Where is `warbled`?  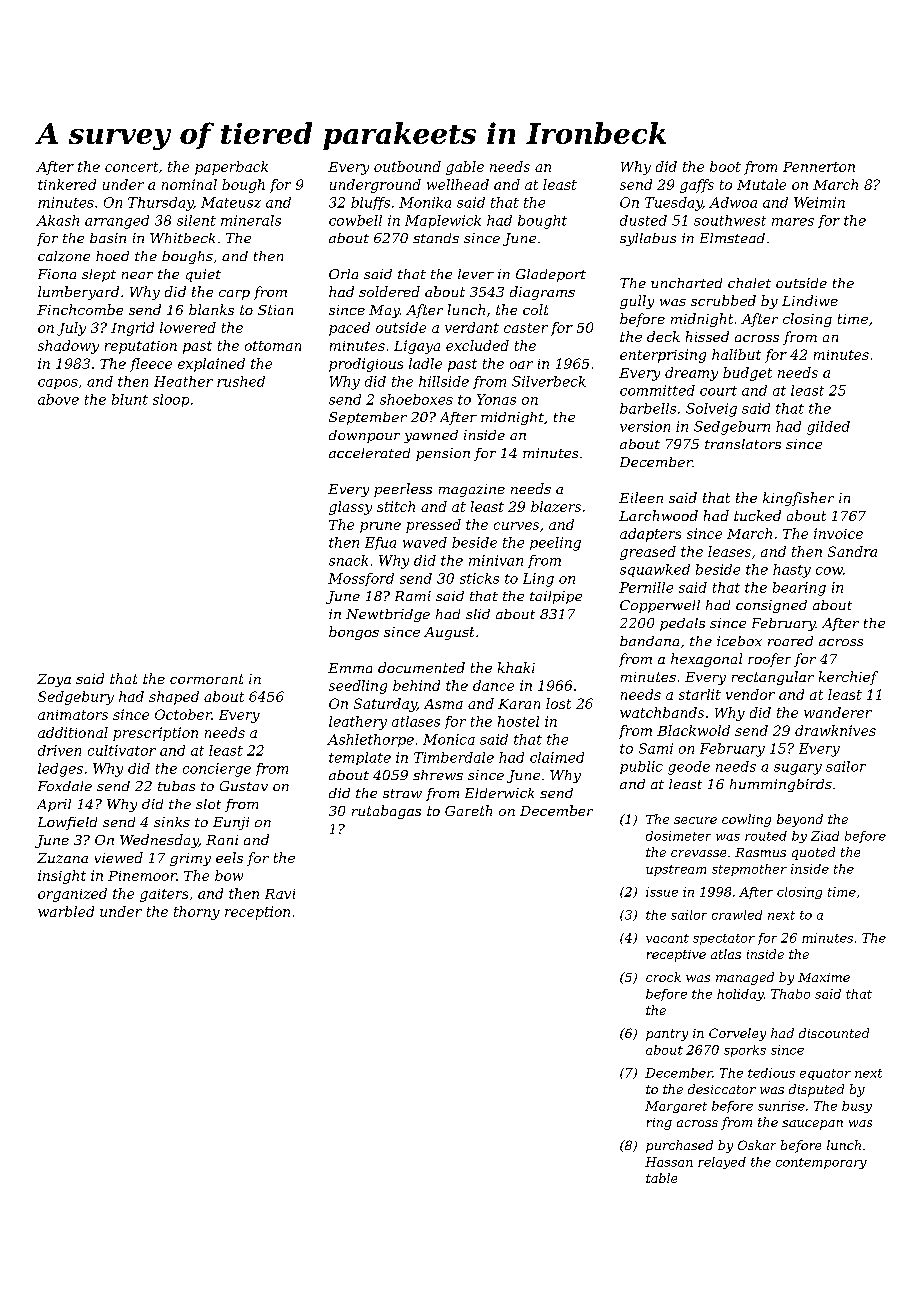
warbled is located at coordinates (66, 911).
